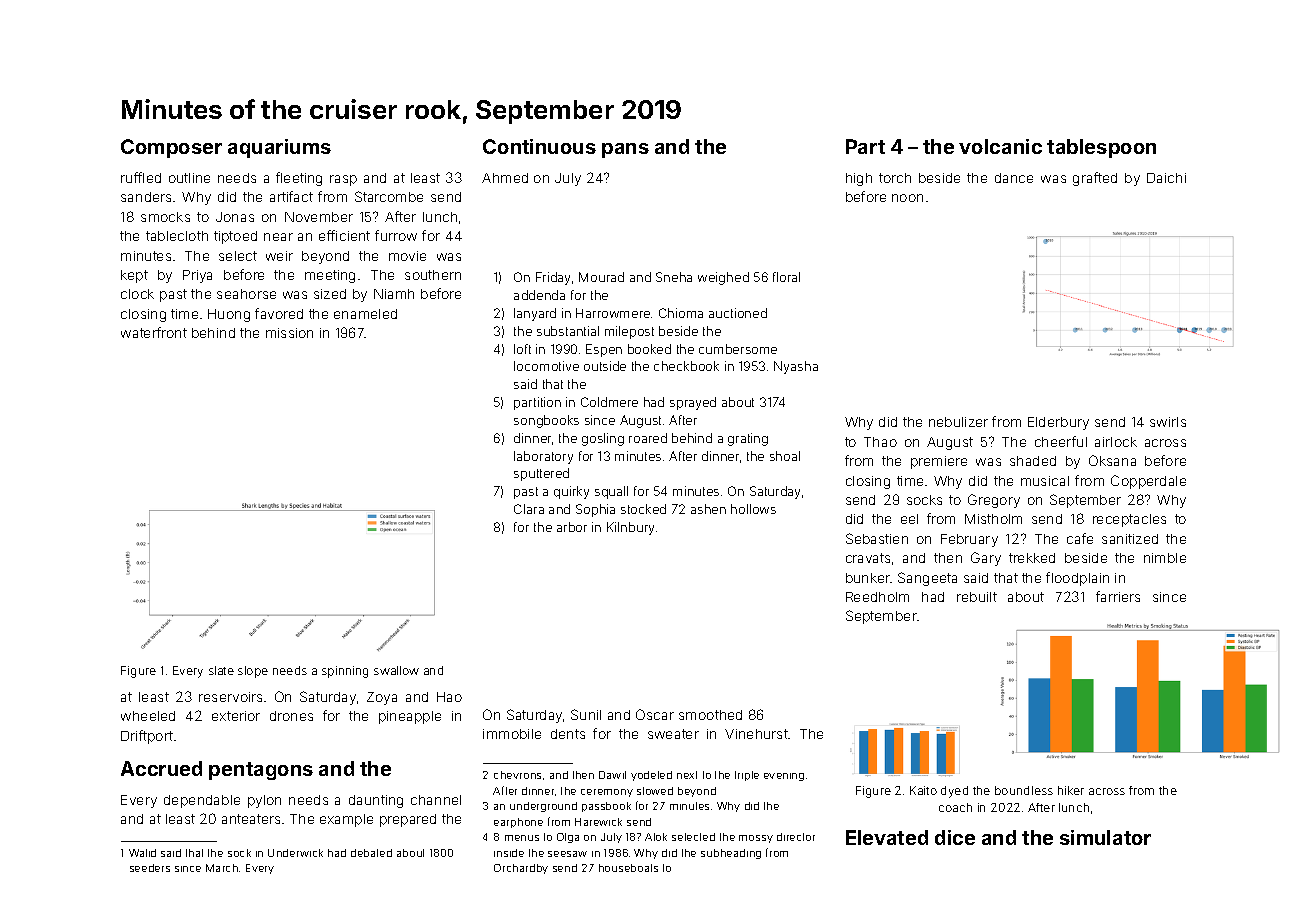 The width and height of the screenshot is (1308, 924). I want to click on Composer, so click(171, 148).
